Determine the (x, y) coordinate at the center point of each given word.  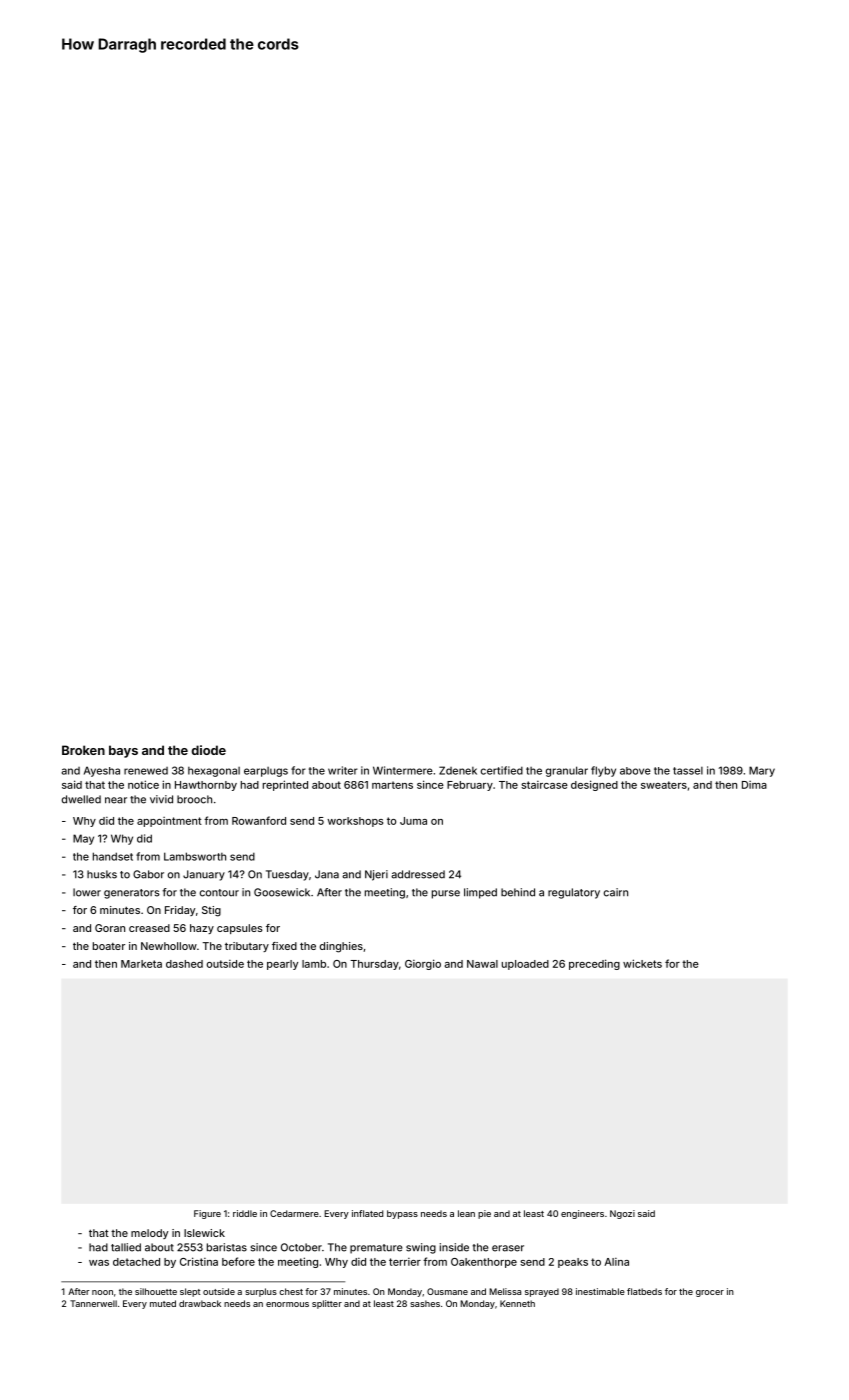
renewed (146, 771)
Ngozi (622, 1214)
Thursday (374, 965)
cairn (616, 892)
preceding (594, 964)
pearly (282, 965)
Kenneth (517, 1303)
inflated (367, 1213)
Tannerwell (93, 1303)
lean (466, 1213)
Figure (207, 1214)
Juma (413, 821)
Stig (211, 911)
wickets (642, 963)
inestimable (600, 1291)
